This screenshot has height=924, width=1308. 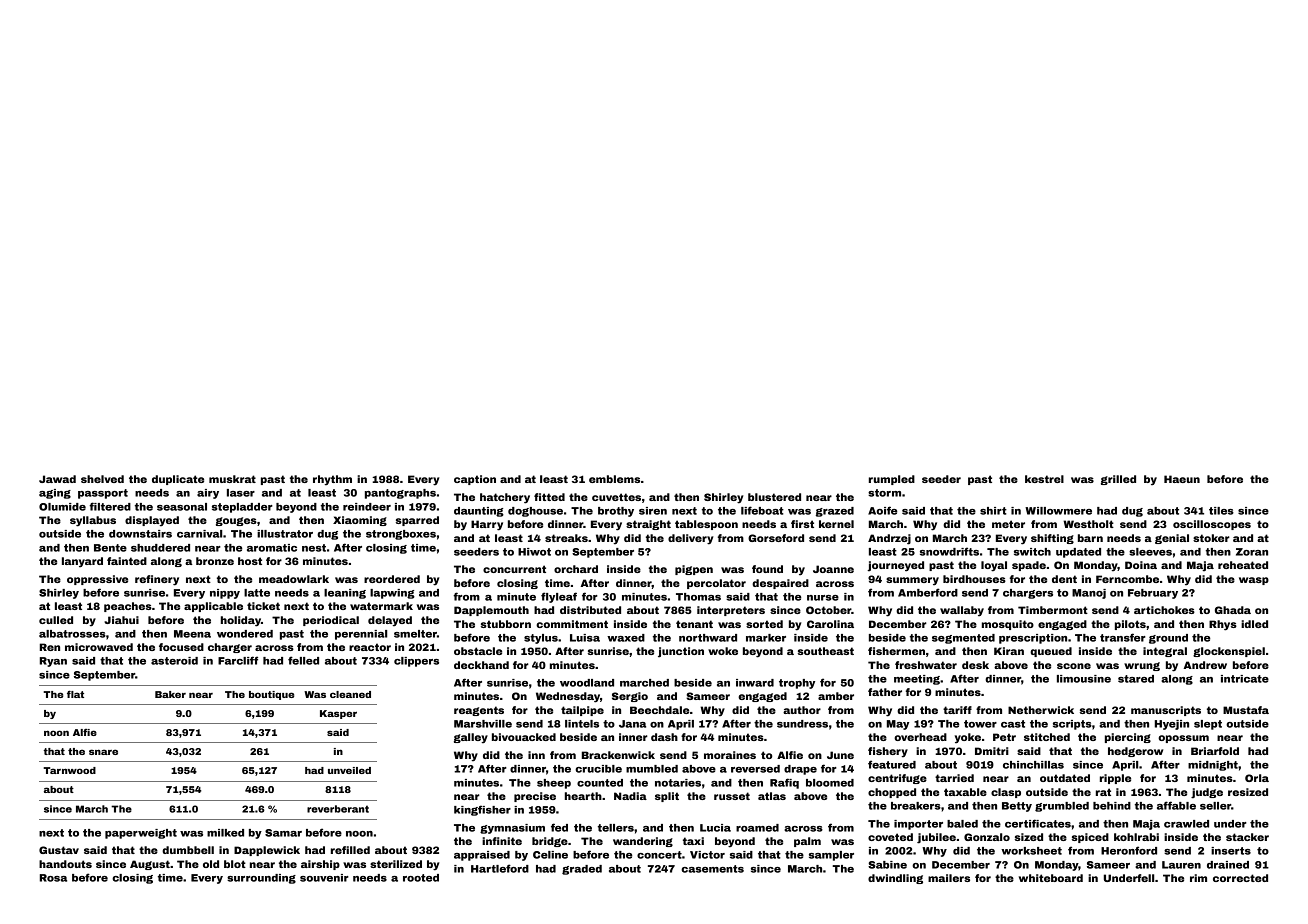 I want to click on muskrat, so click(x=232, y=479).
